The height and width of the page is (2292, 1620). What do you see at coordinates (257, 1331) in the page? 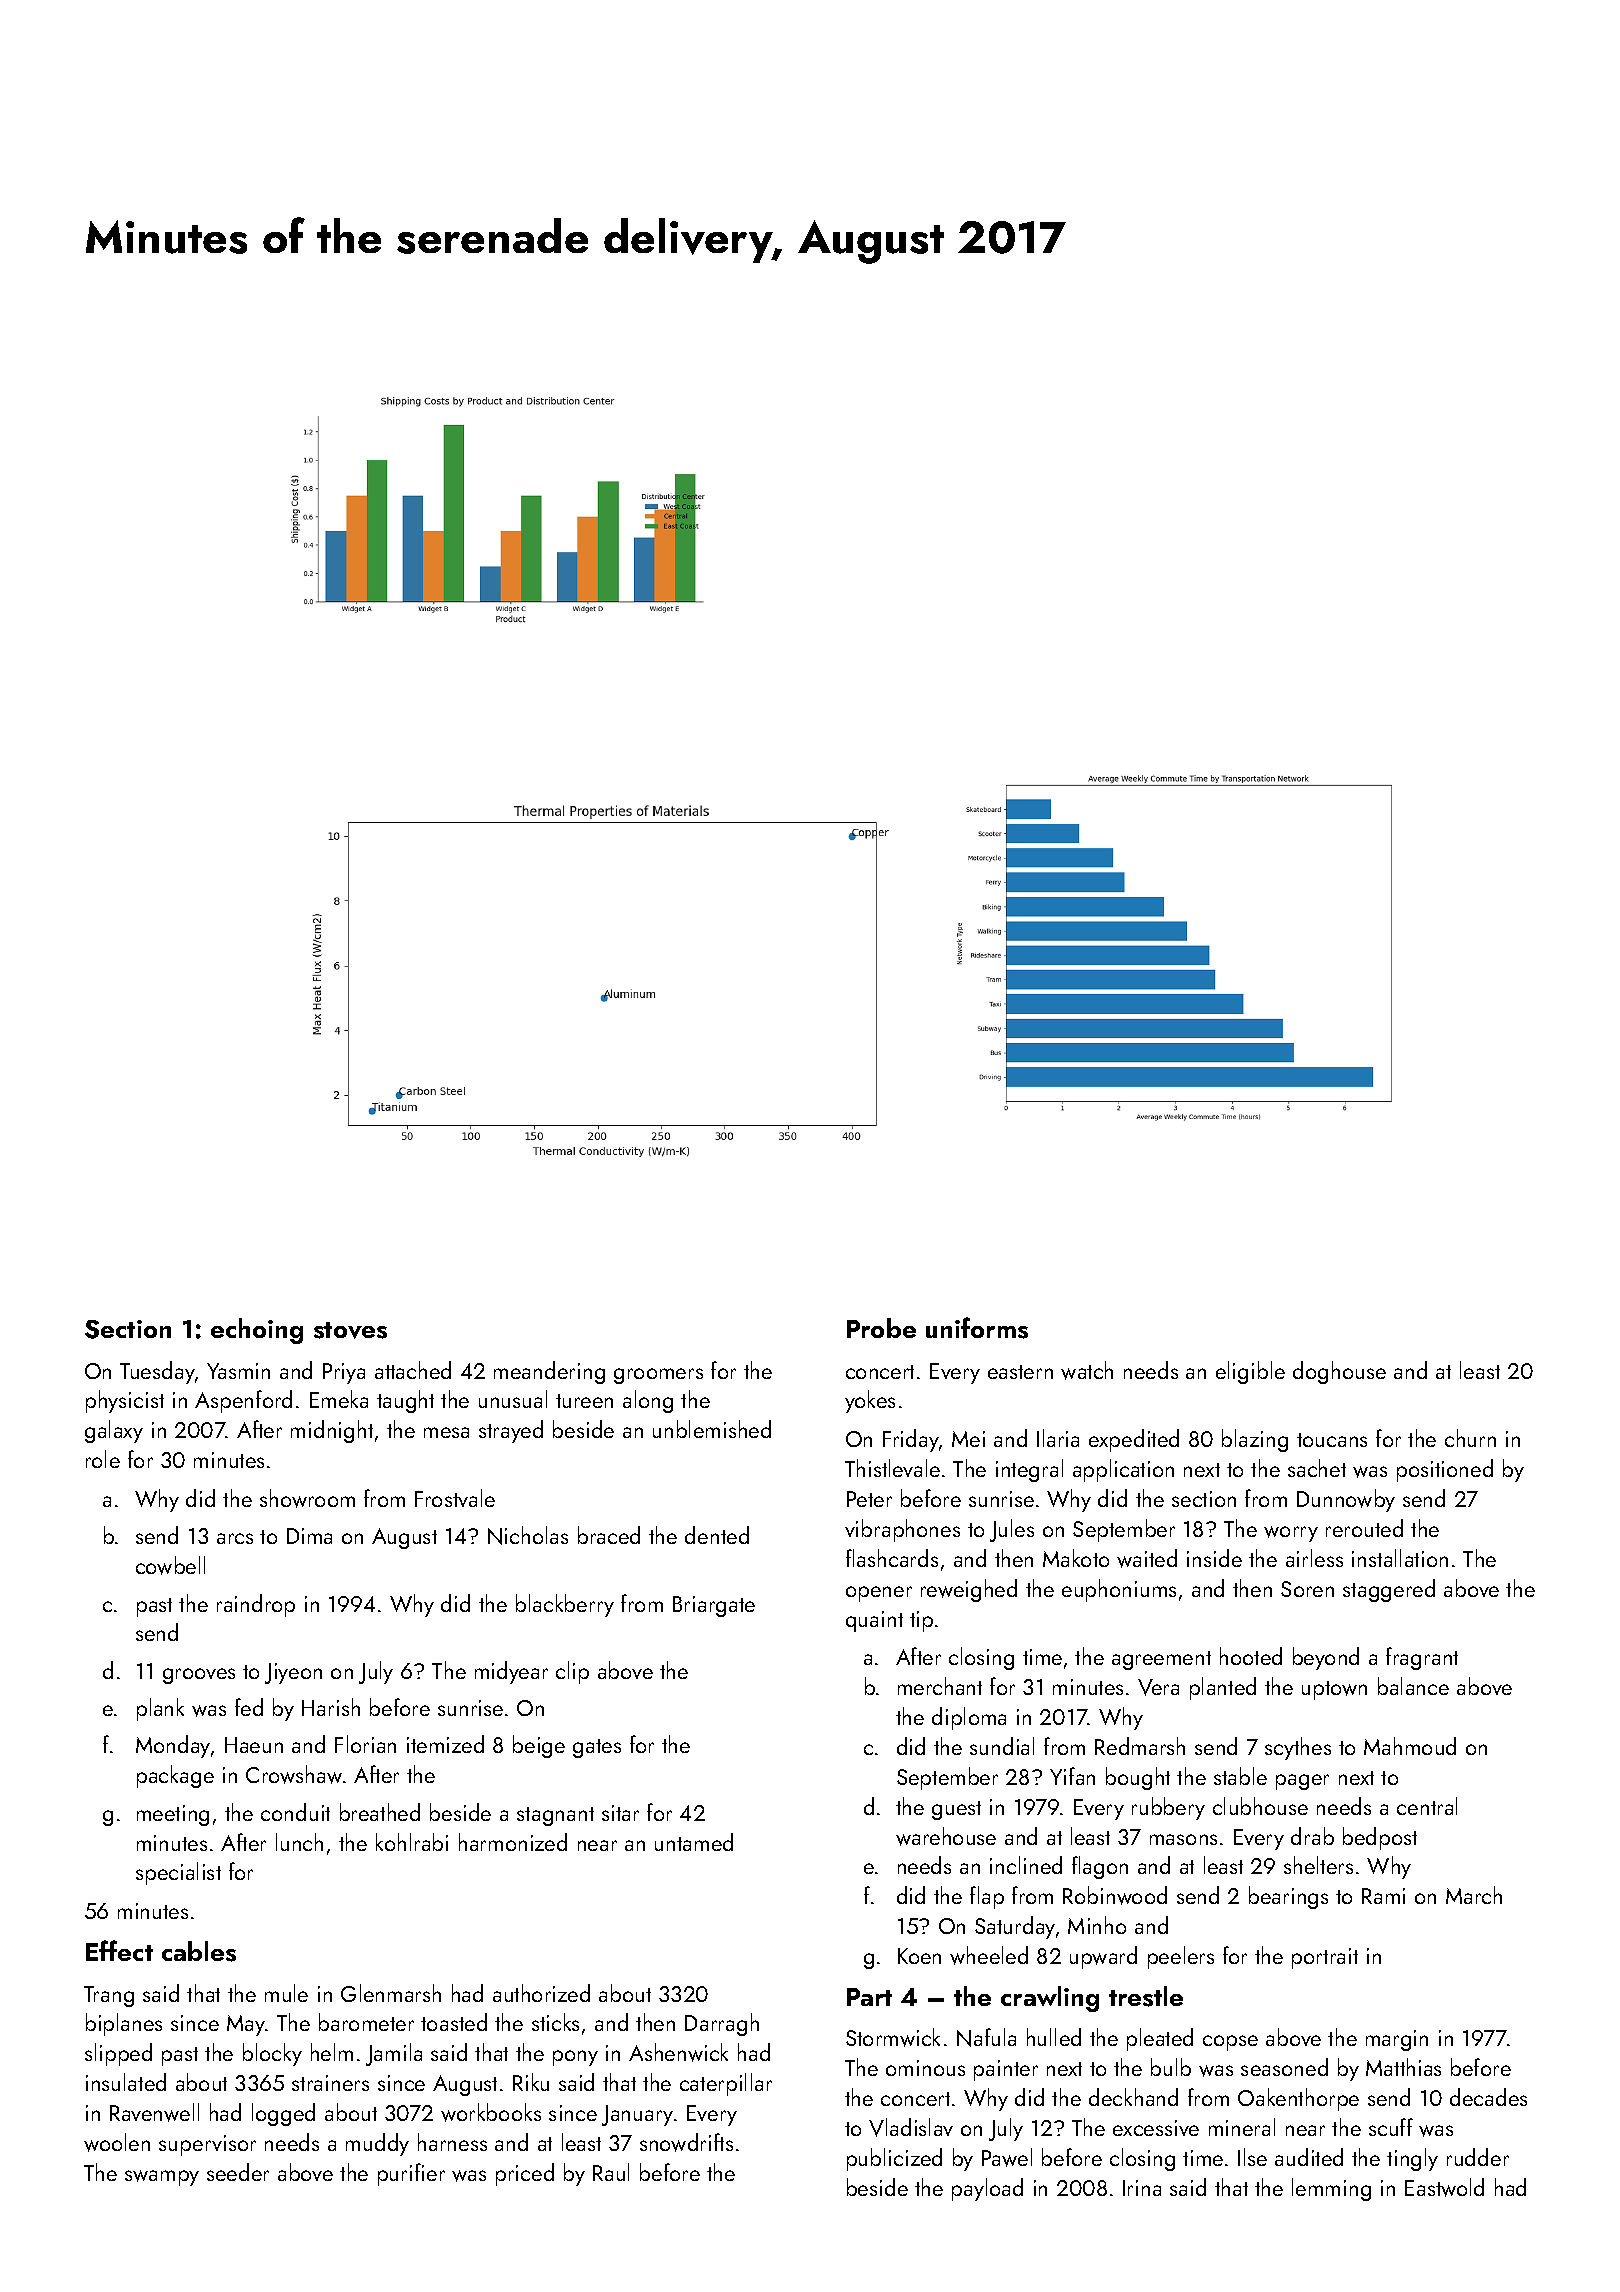
I see `echoing` at bounding box center [257, 1331].
